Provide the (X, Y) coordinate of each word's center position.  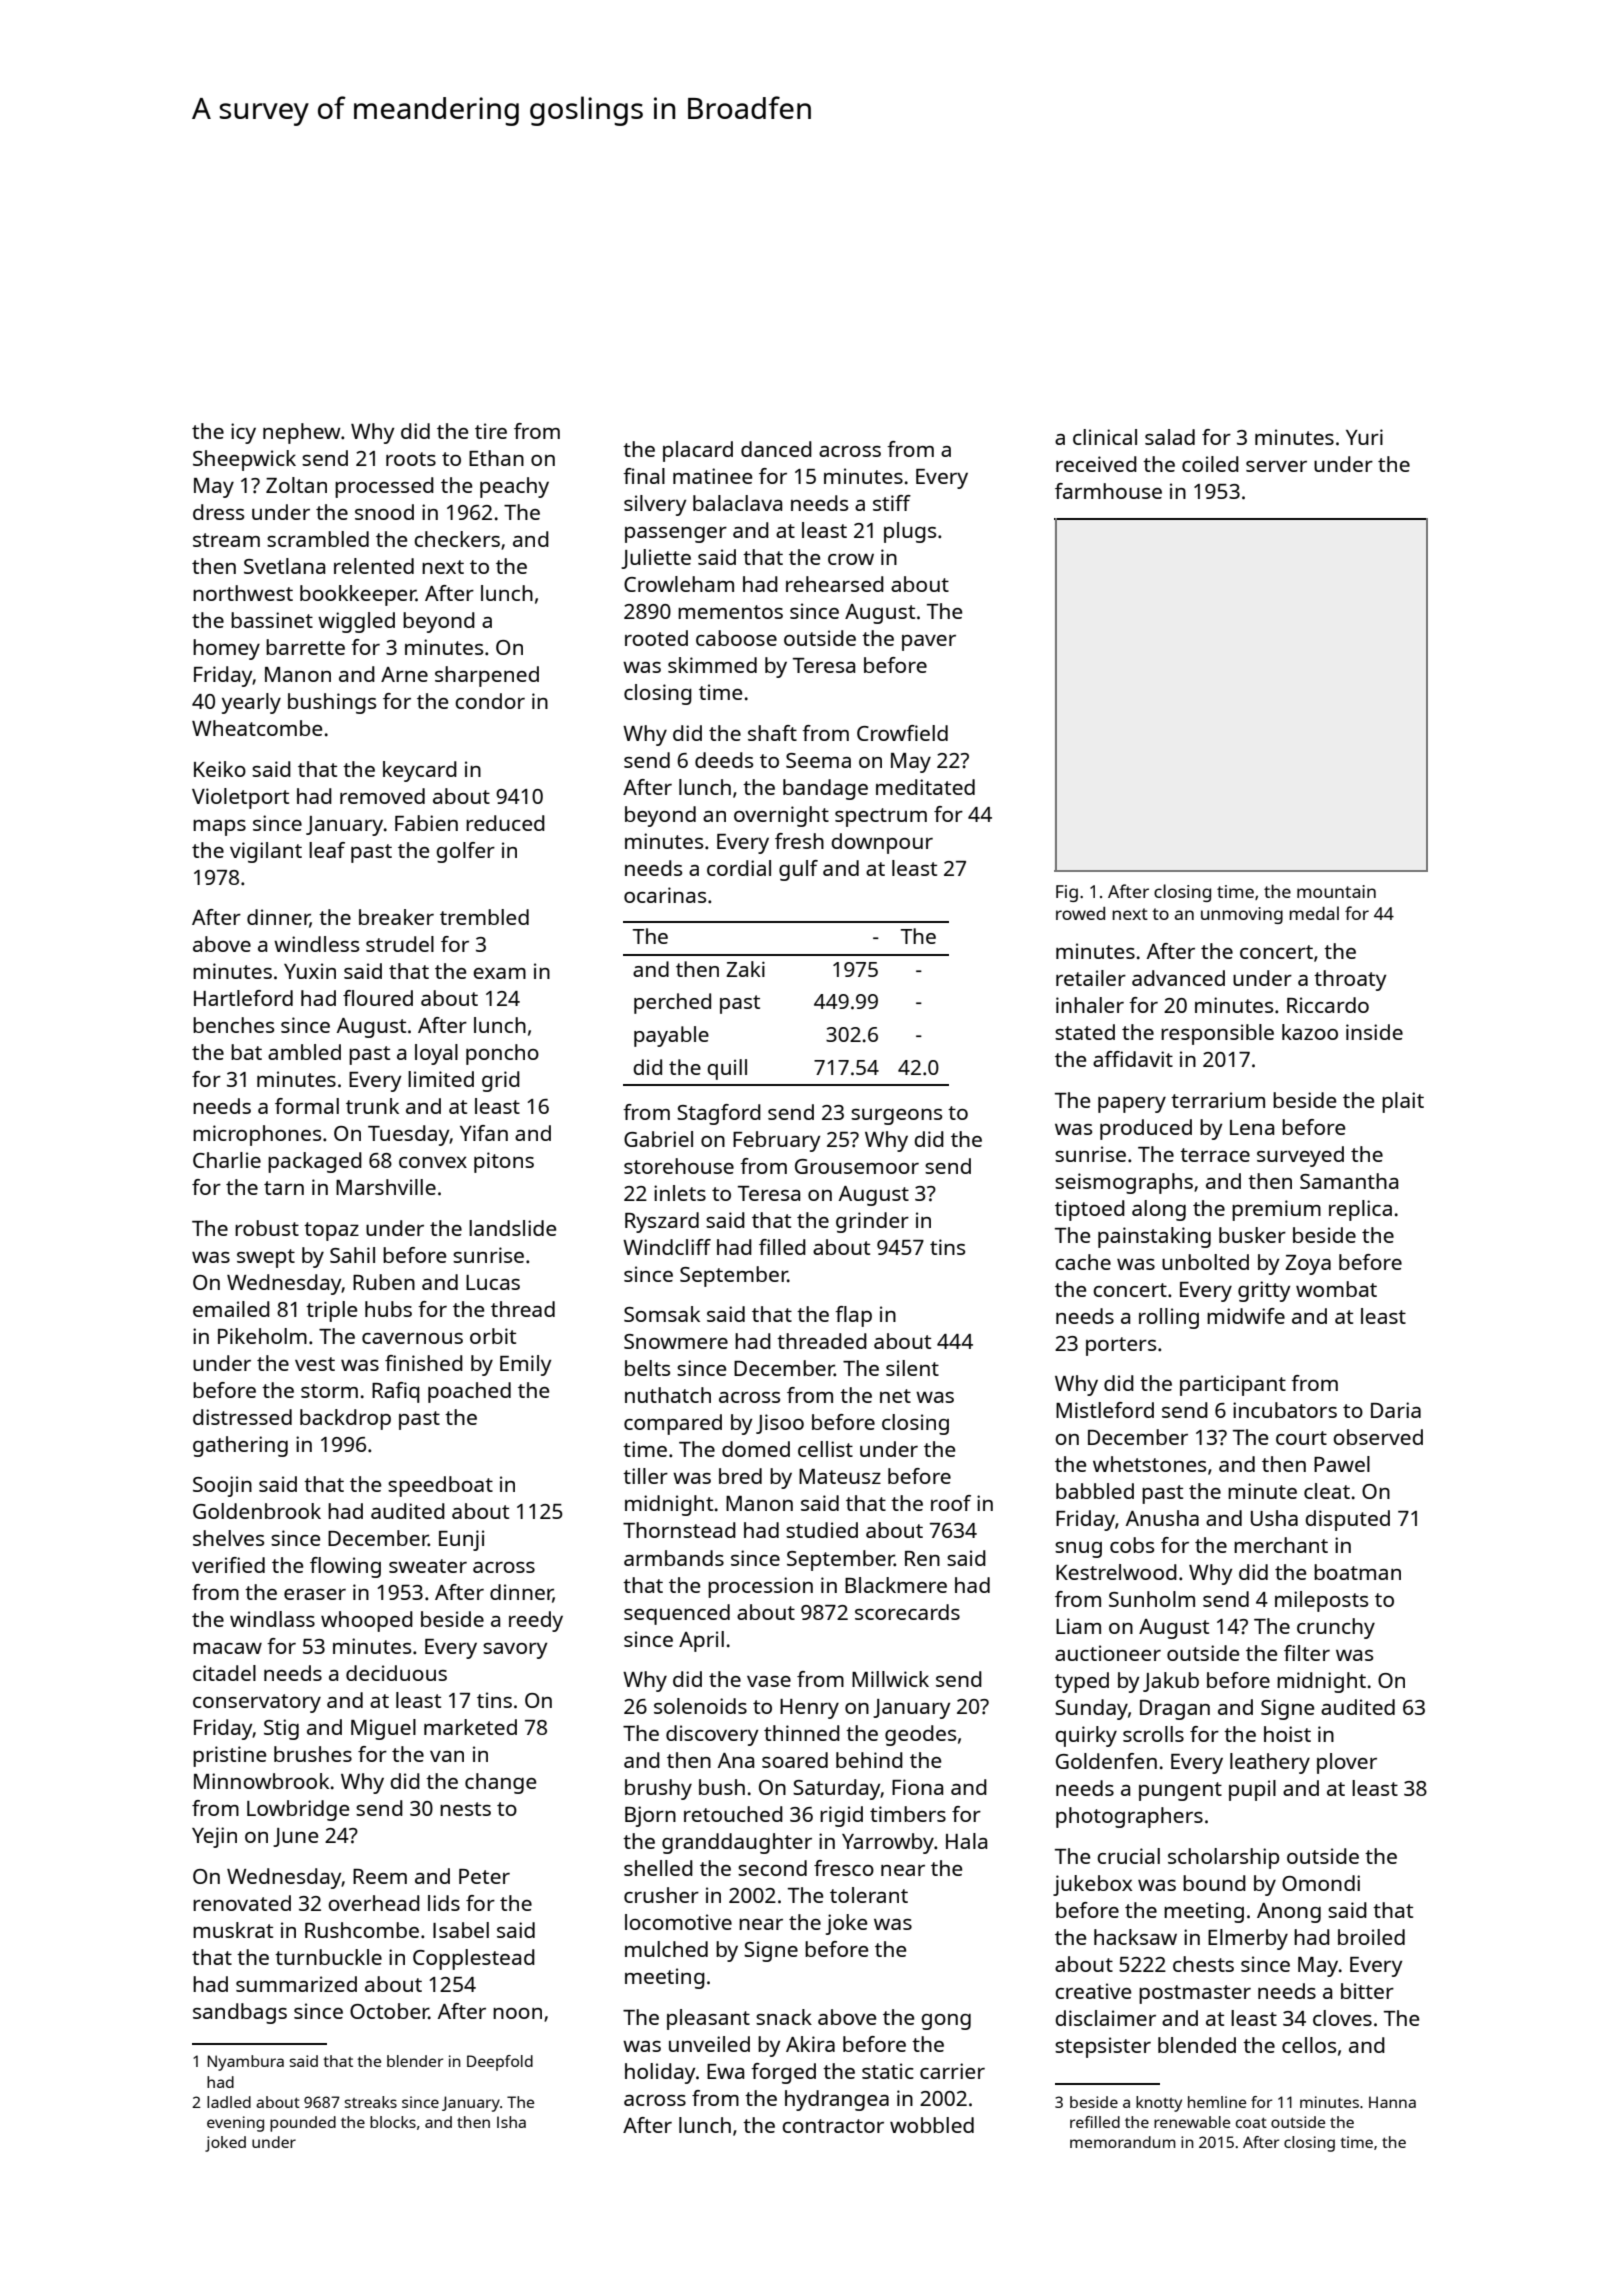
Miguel (383, 1729)
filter (1307, 1653)
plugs (910, 532)
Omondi (1321, 1883)
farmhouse (1108, 491)
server (1276, 466)
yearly (251, 703)
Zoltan (296, 485)
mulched (666, 1949)
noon (517, 2013)
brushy (658, 1789)
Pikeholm (262, 1336)
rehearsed (835, 584)
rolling (1169, 1318)
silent (912, 1368)
